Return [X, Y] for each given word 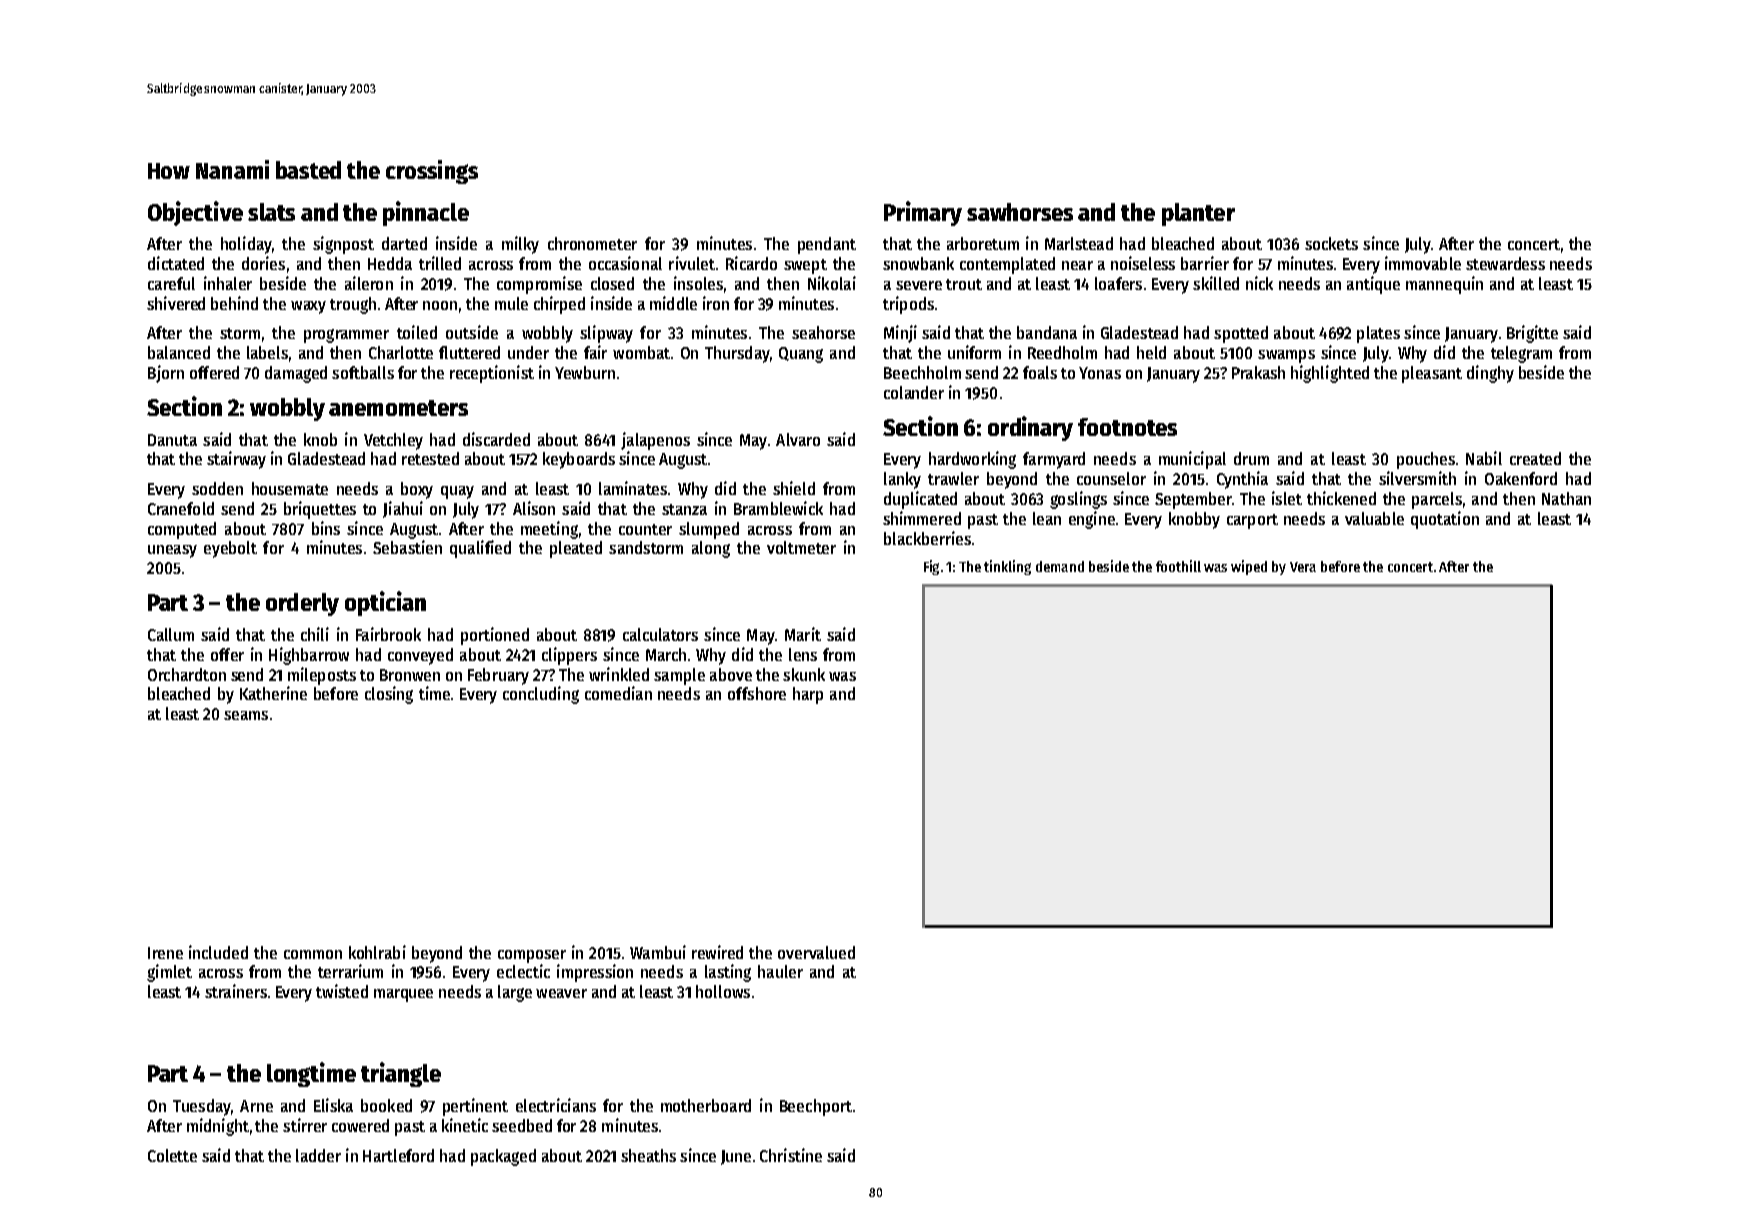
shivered [176, 303]
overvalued [816, 952]
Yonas [1100, 373]
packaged [503, 1157]
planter [1198, 214]
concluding [541, 695]
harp [808, 695]
